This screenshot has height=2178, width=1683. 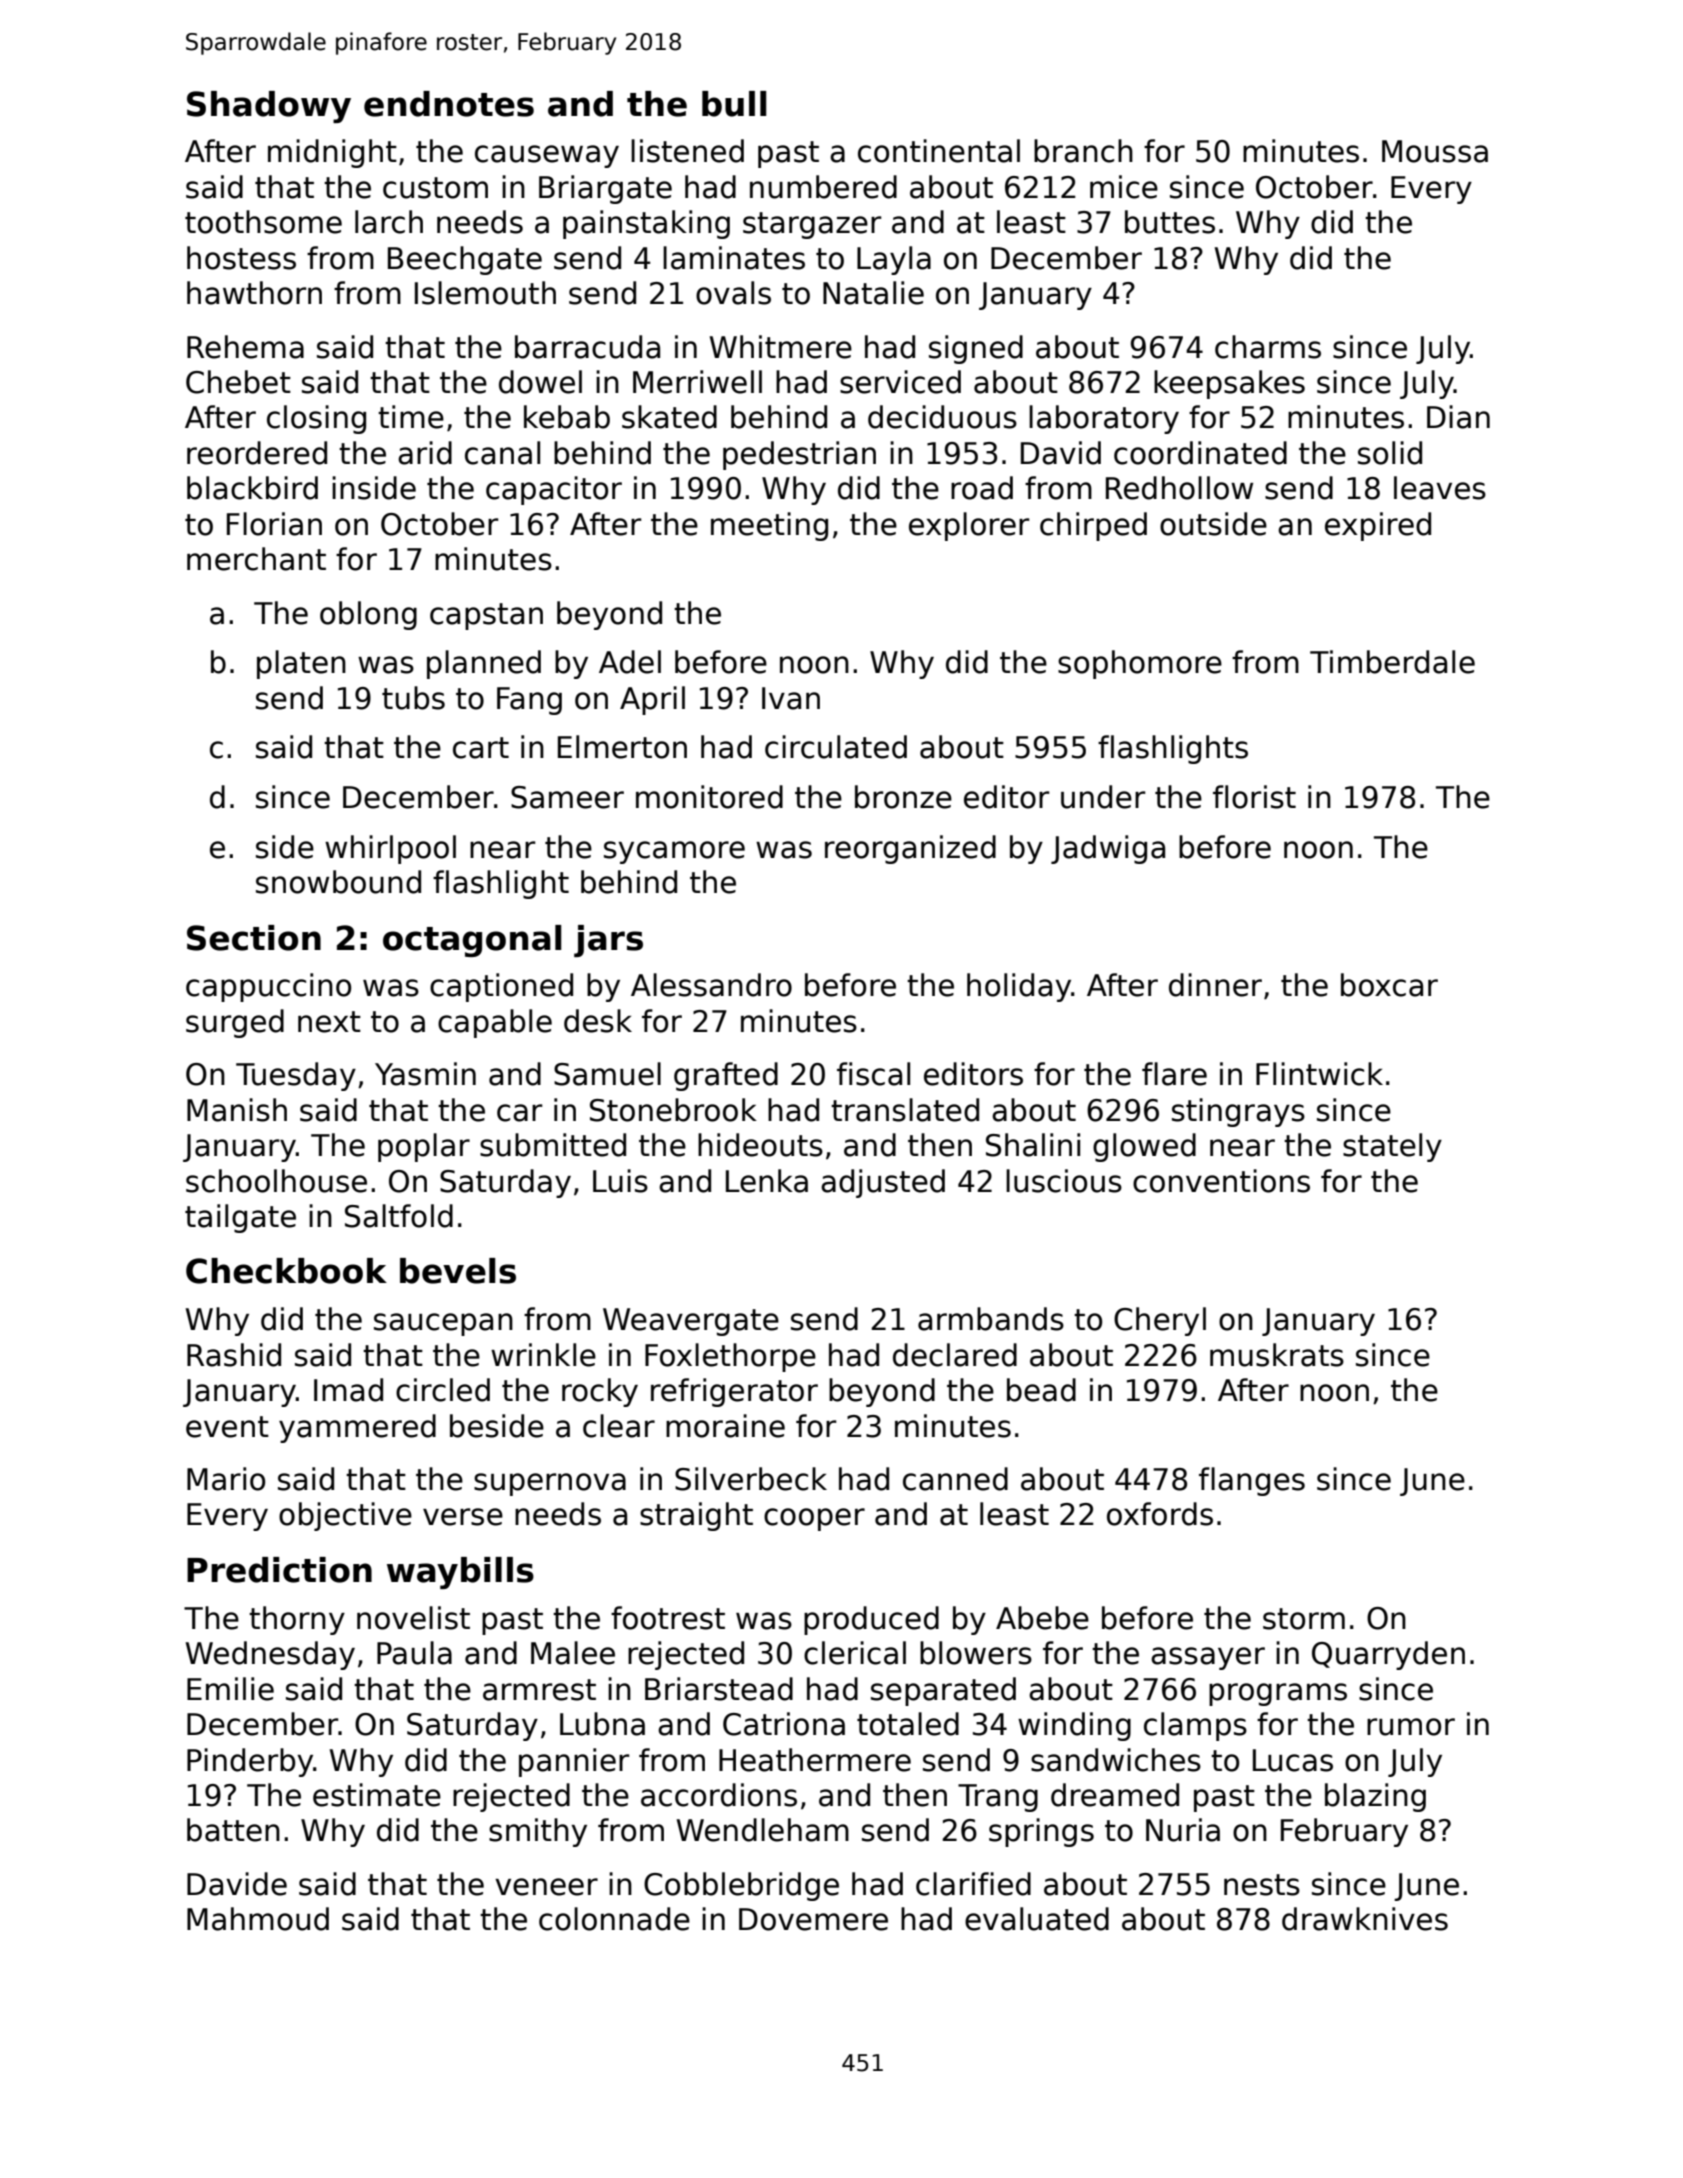 I want to click on buttes, so click(x=1170, y=222).
